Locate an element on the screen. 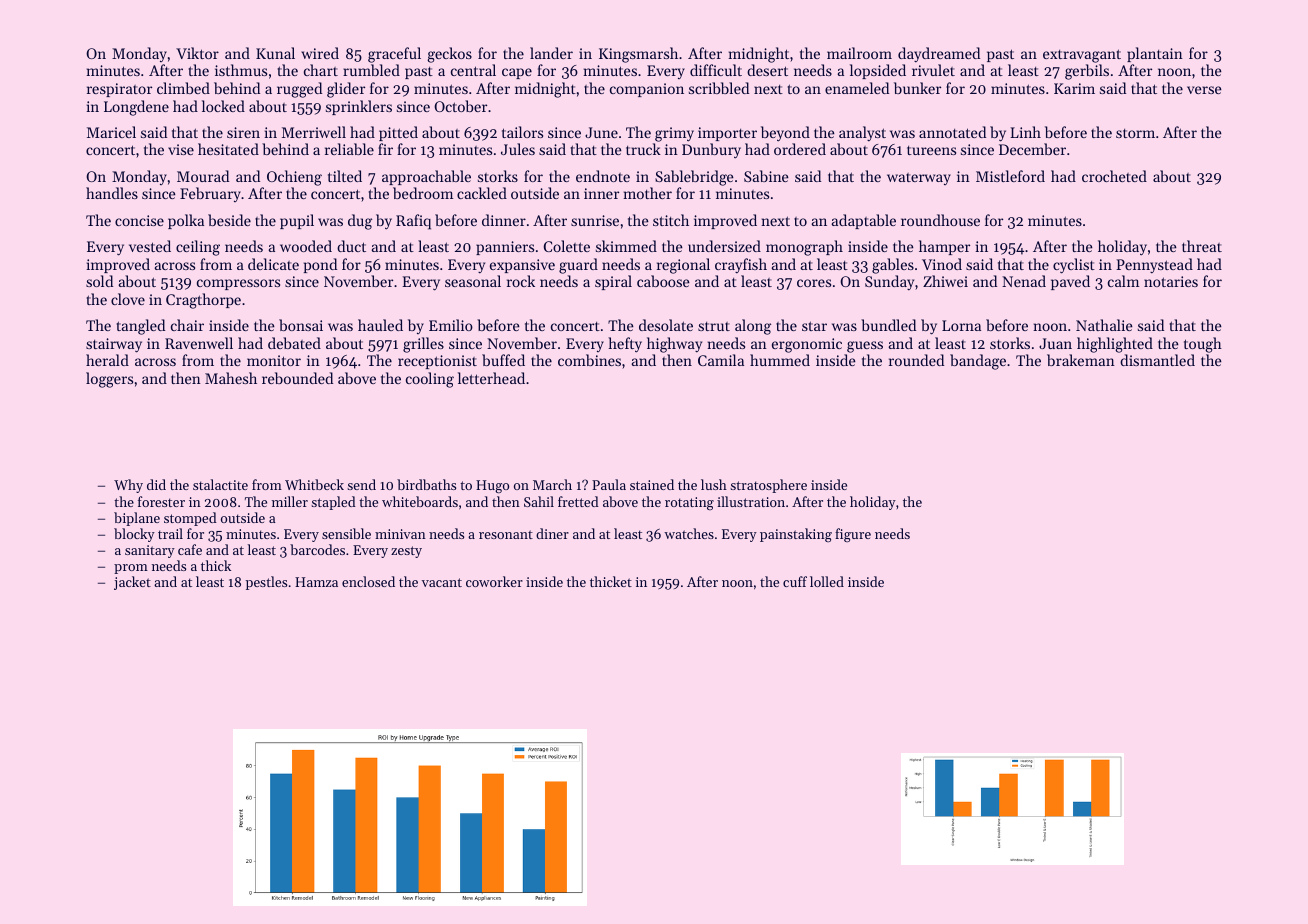 This screenshot has width=1308, height=924. did is located at coordinates (156, 484).
